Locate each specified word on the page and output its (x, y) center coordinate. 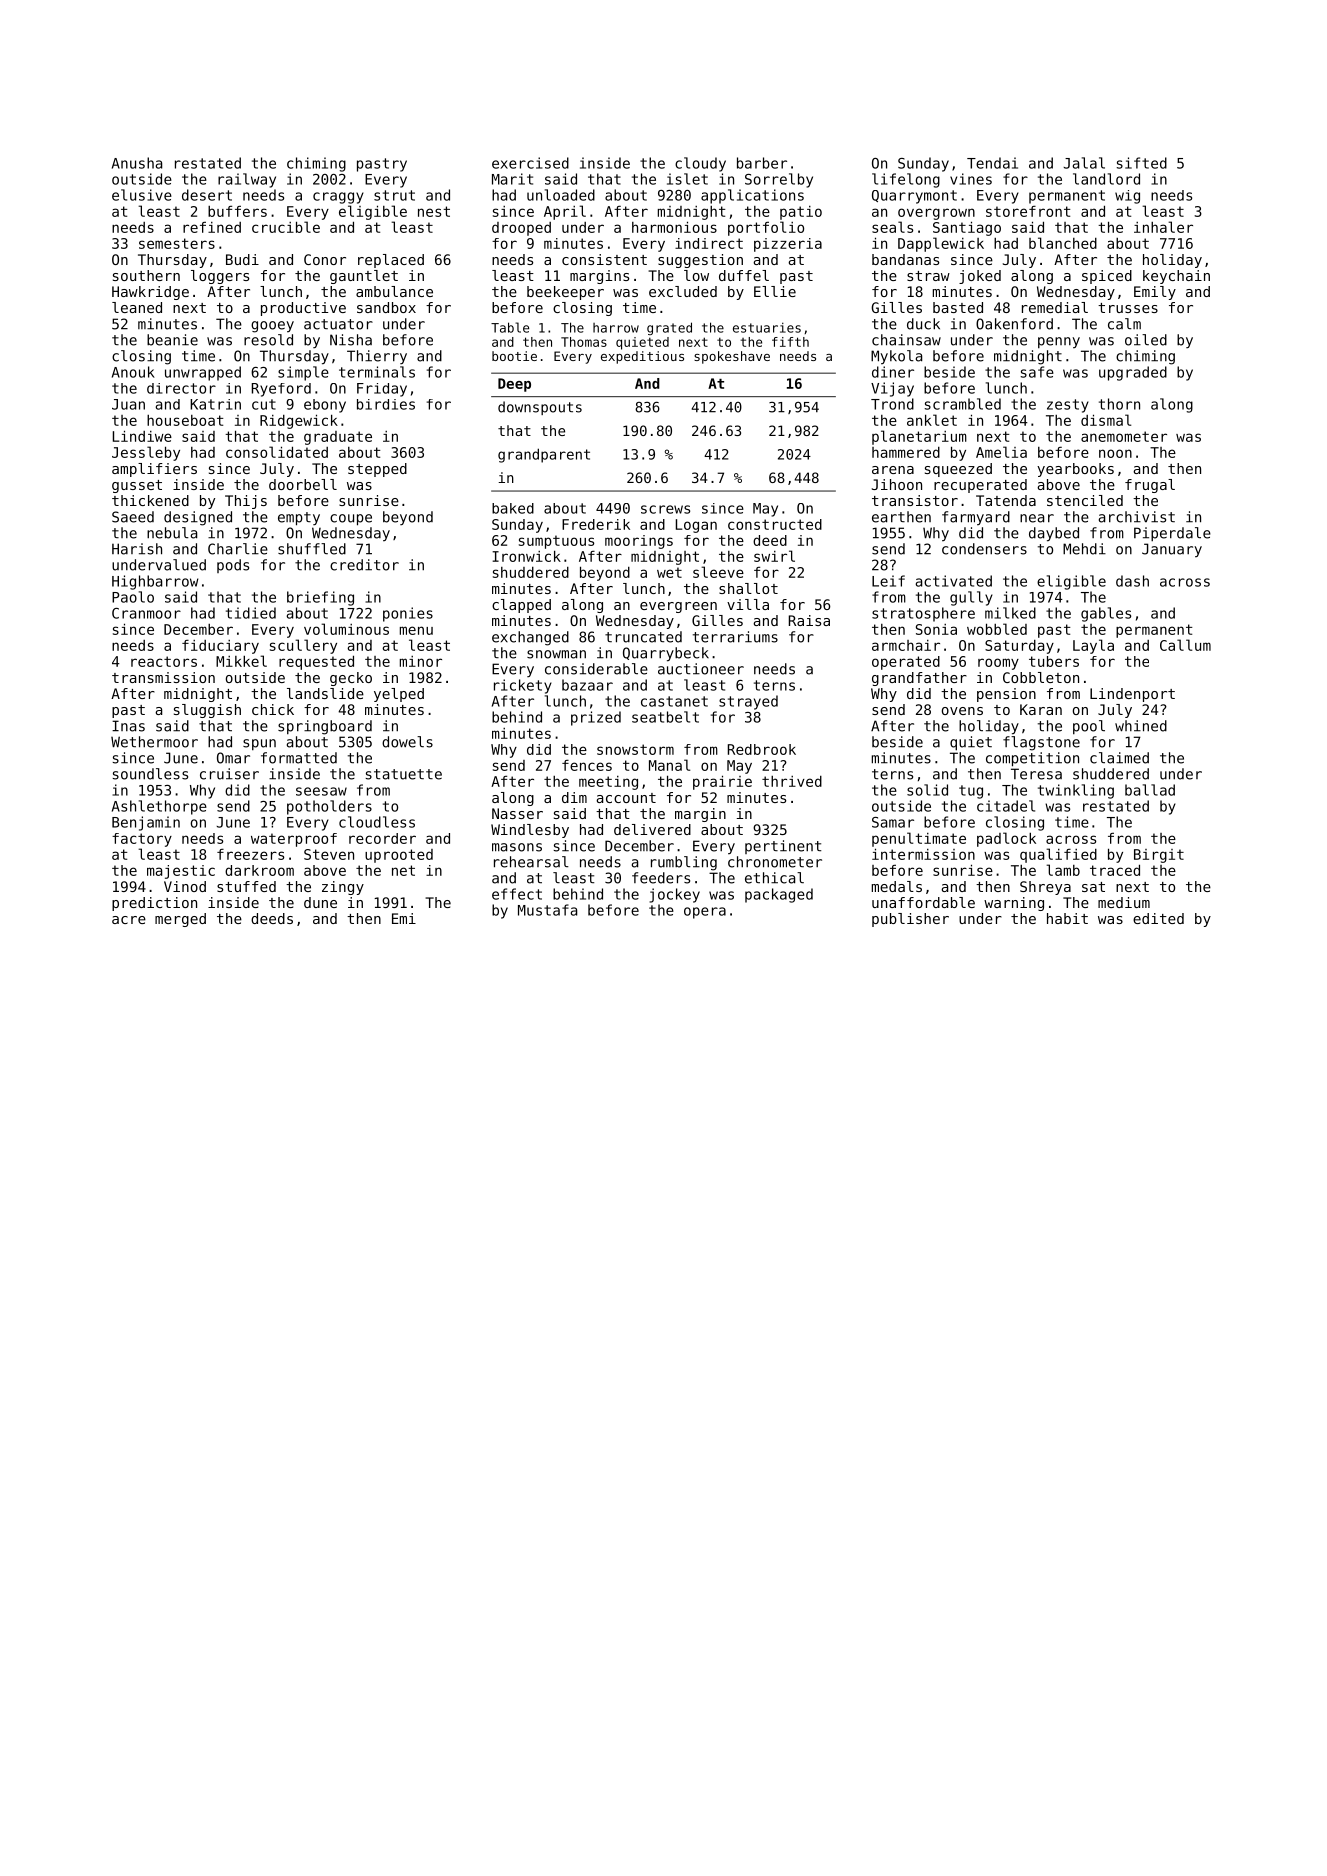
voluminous (346, 629)
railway (247, 180)
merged (180, 920)
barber (762, 163)
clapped (521, 606)
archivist (1137, 517)
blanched (1063, 243)
